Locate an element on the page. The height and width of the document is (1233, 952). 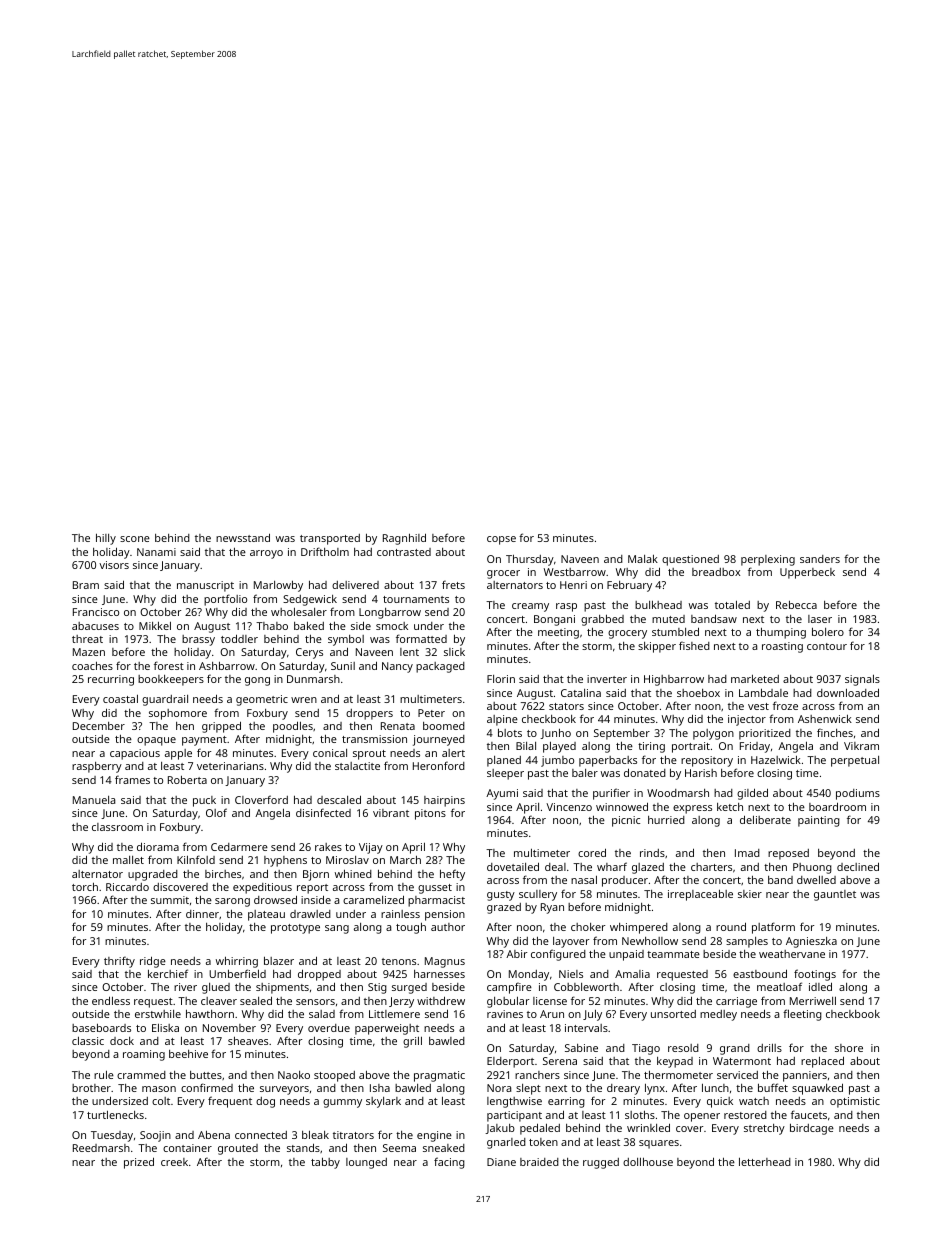
stators is located at coordinates (566, 706).
